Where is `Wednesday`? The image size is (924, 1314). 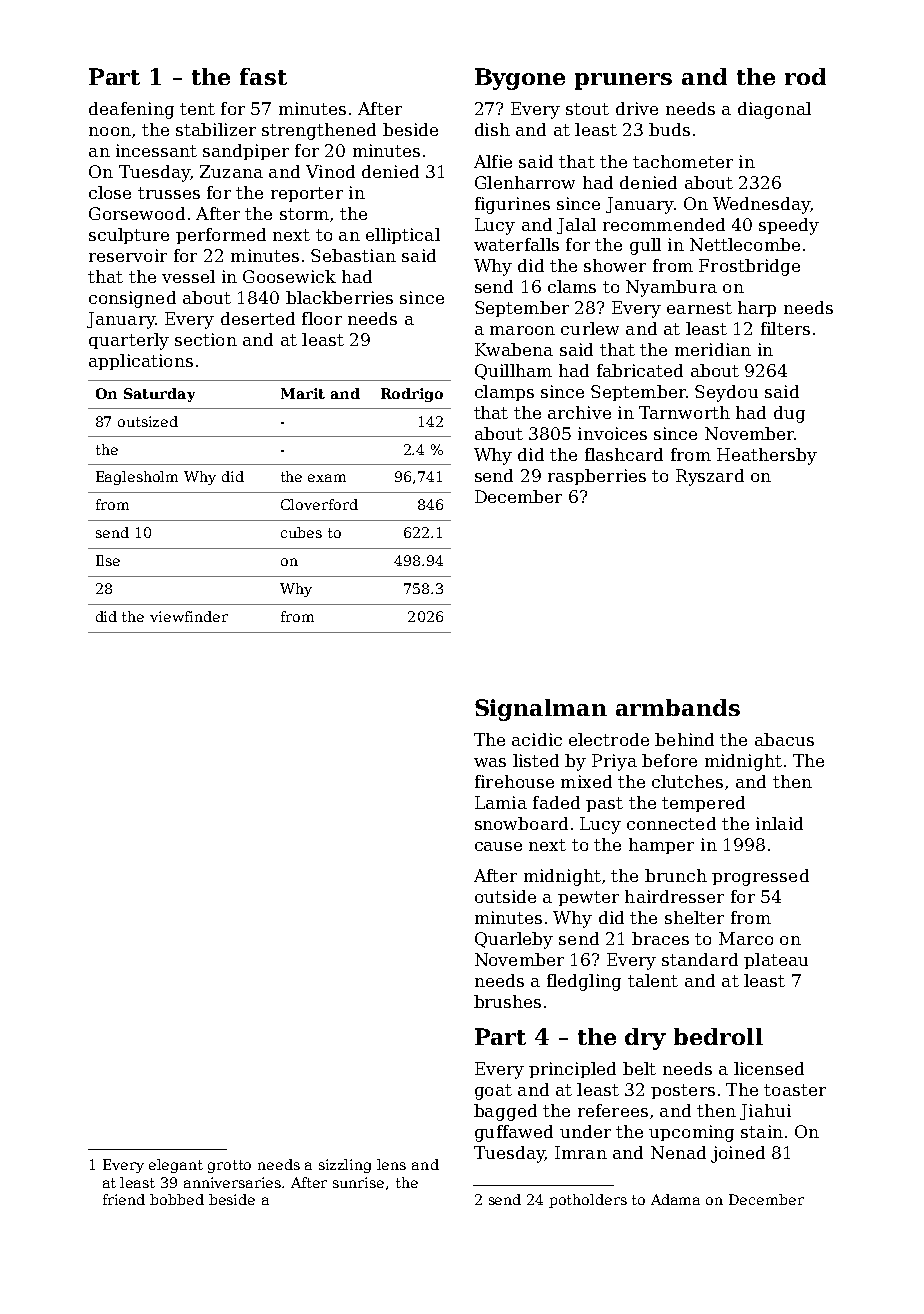 Wednesday is located at coordinates (761, 205).
